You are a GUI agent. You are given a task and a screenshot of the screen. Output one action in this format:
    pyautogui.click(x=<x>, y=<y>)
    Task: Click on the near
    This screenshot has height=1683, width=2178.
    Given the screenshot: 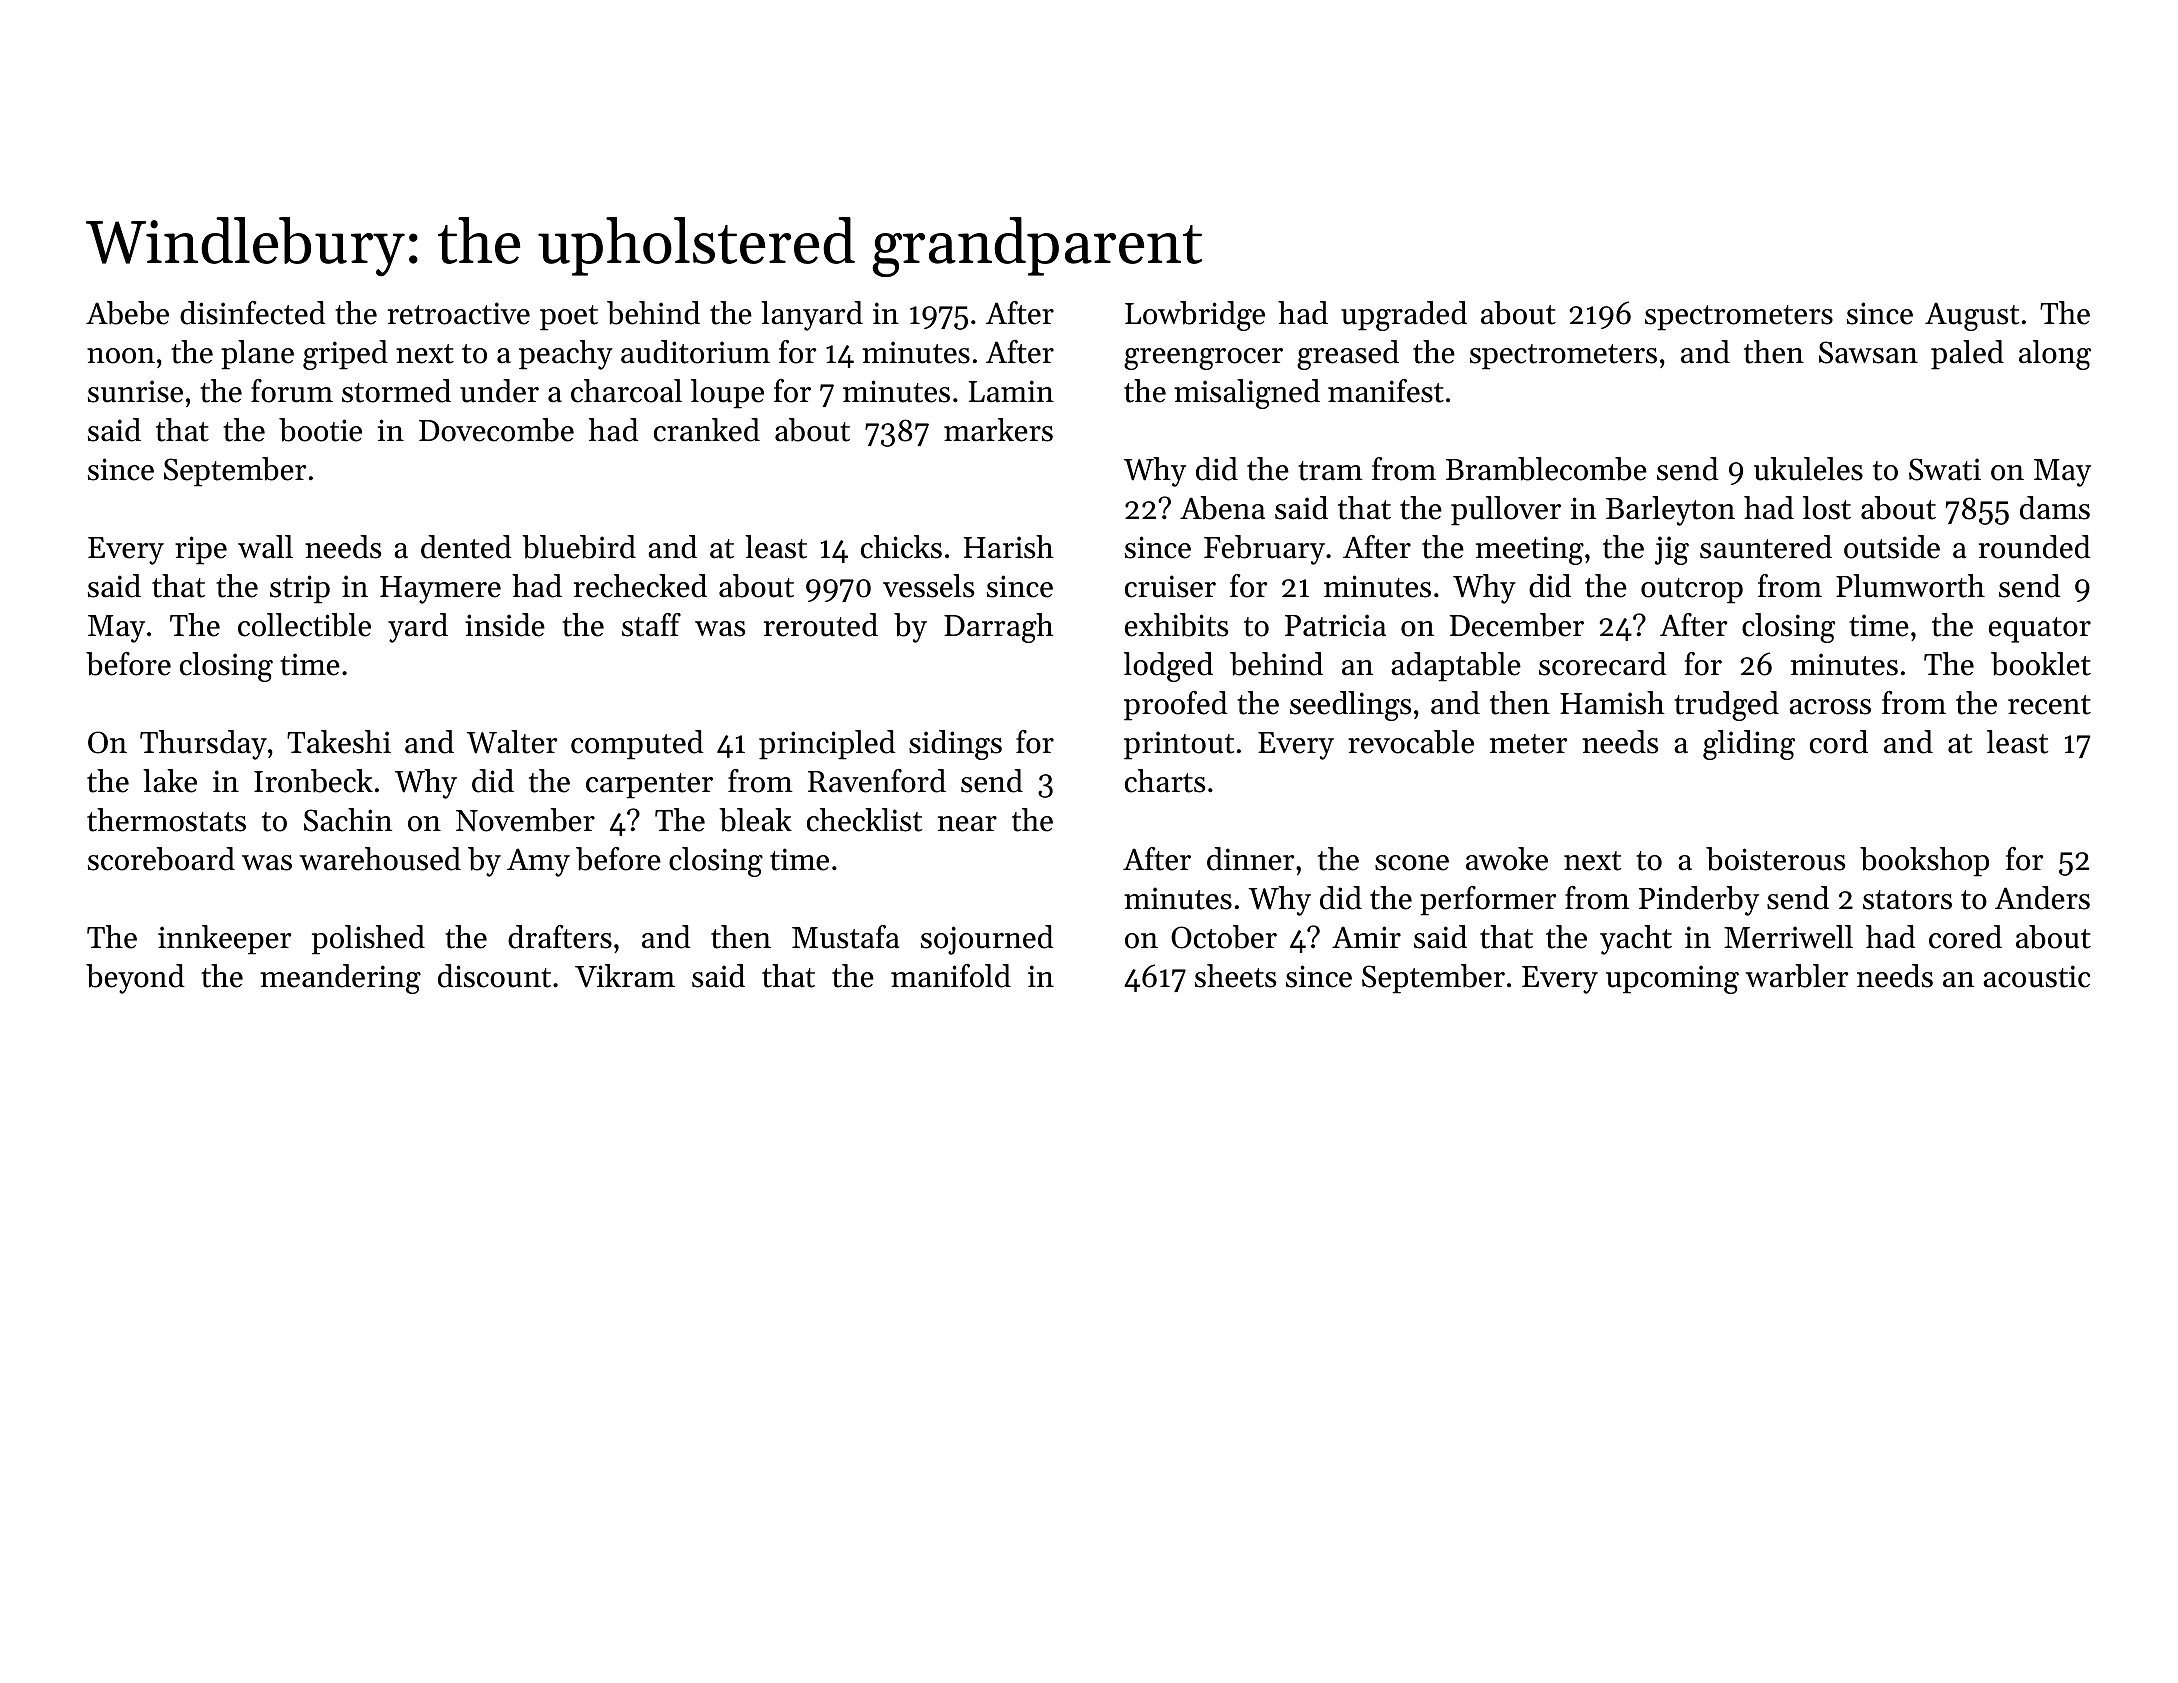 What is the action you would take?
    pyautogui.click(x=967, y=824)
